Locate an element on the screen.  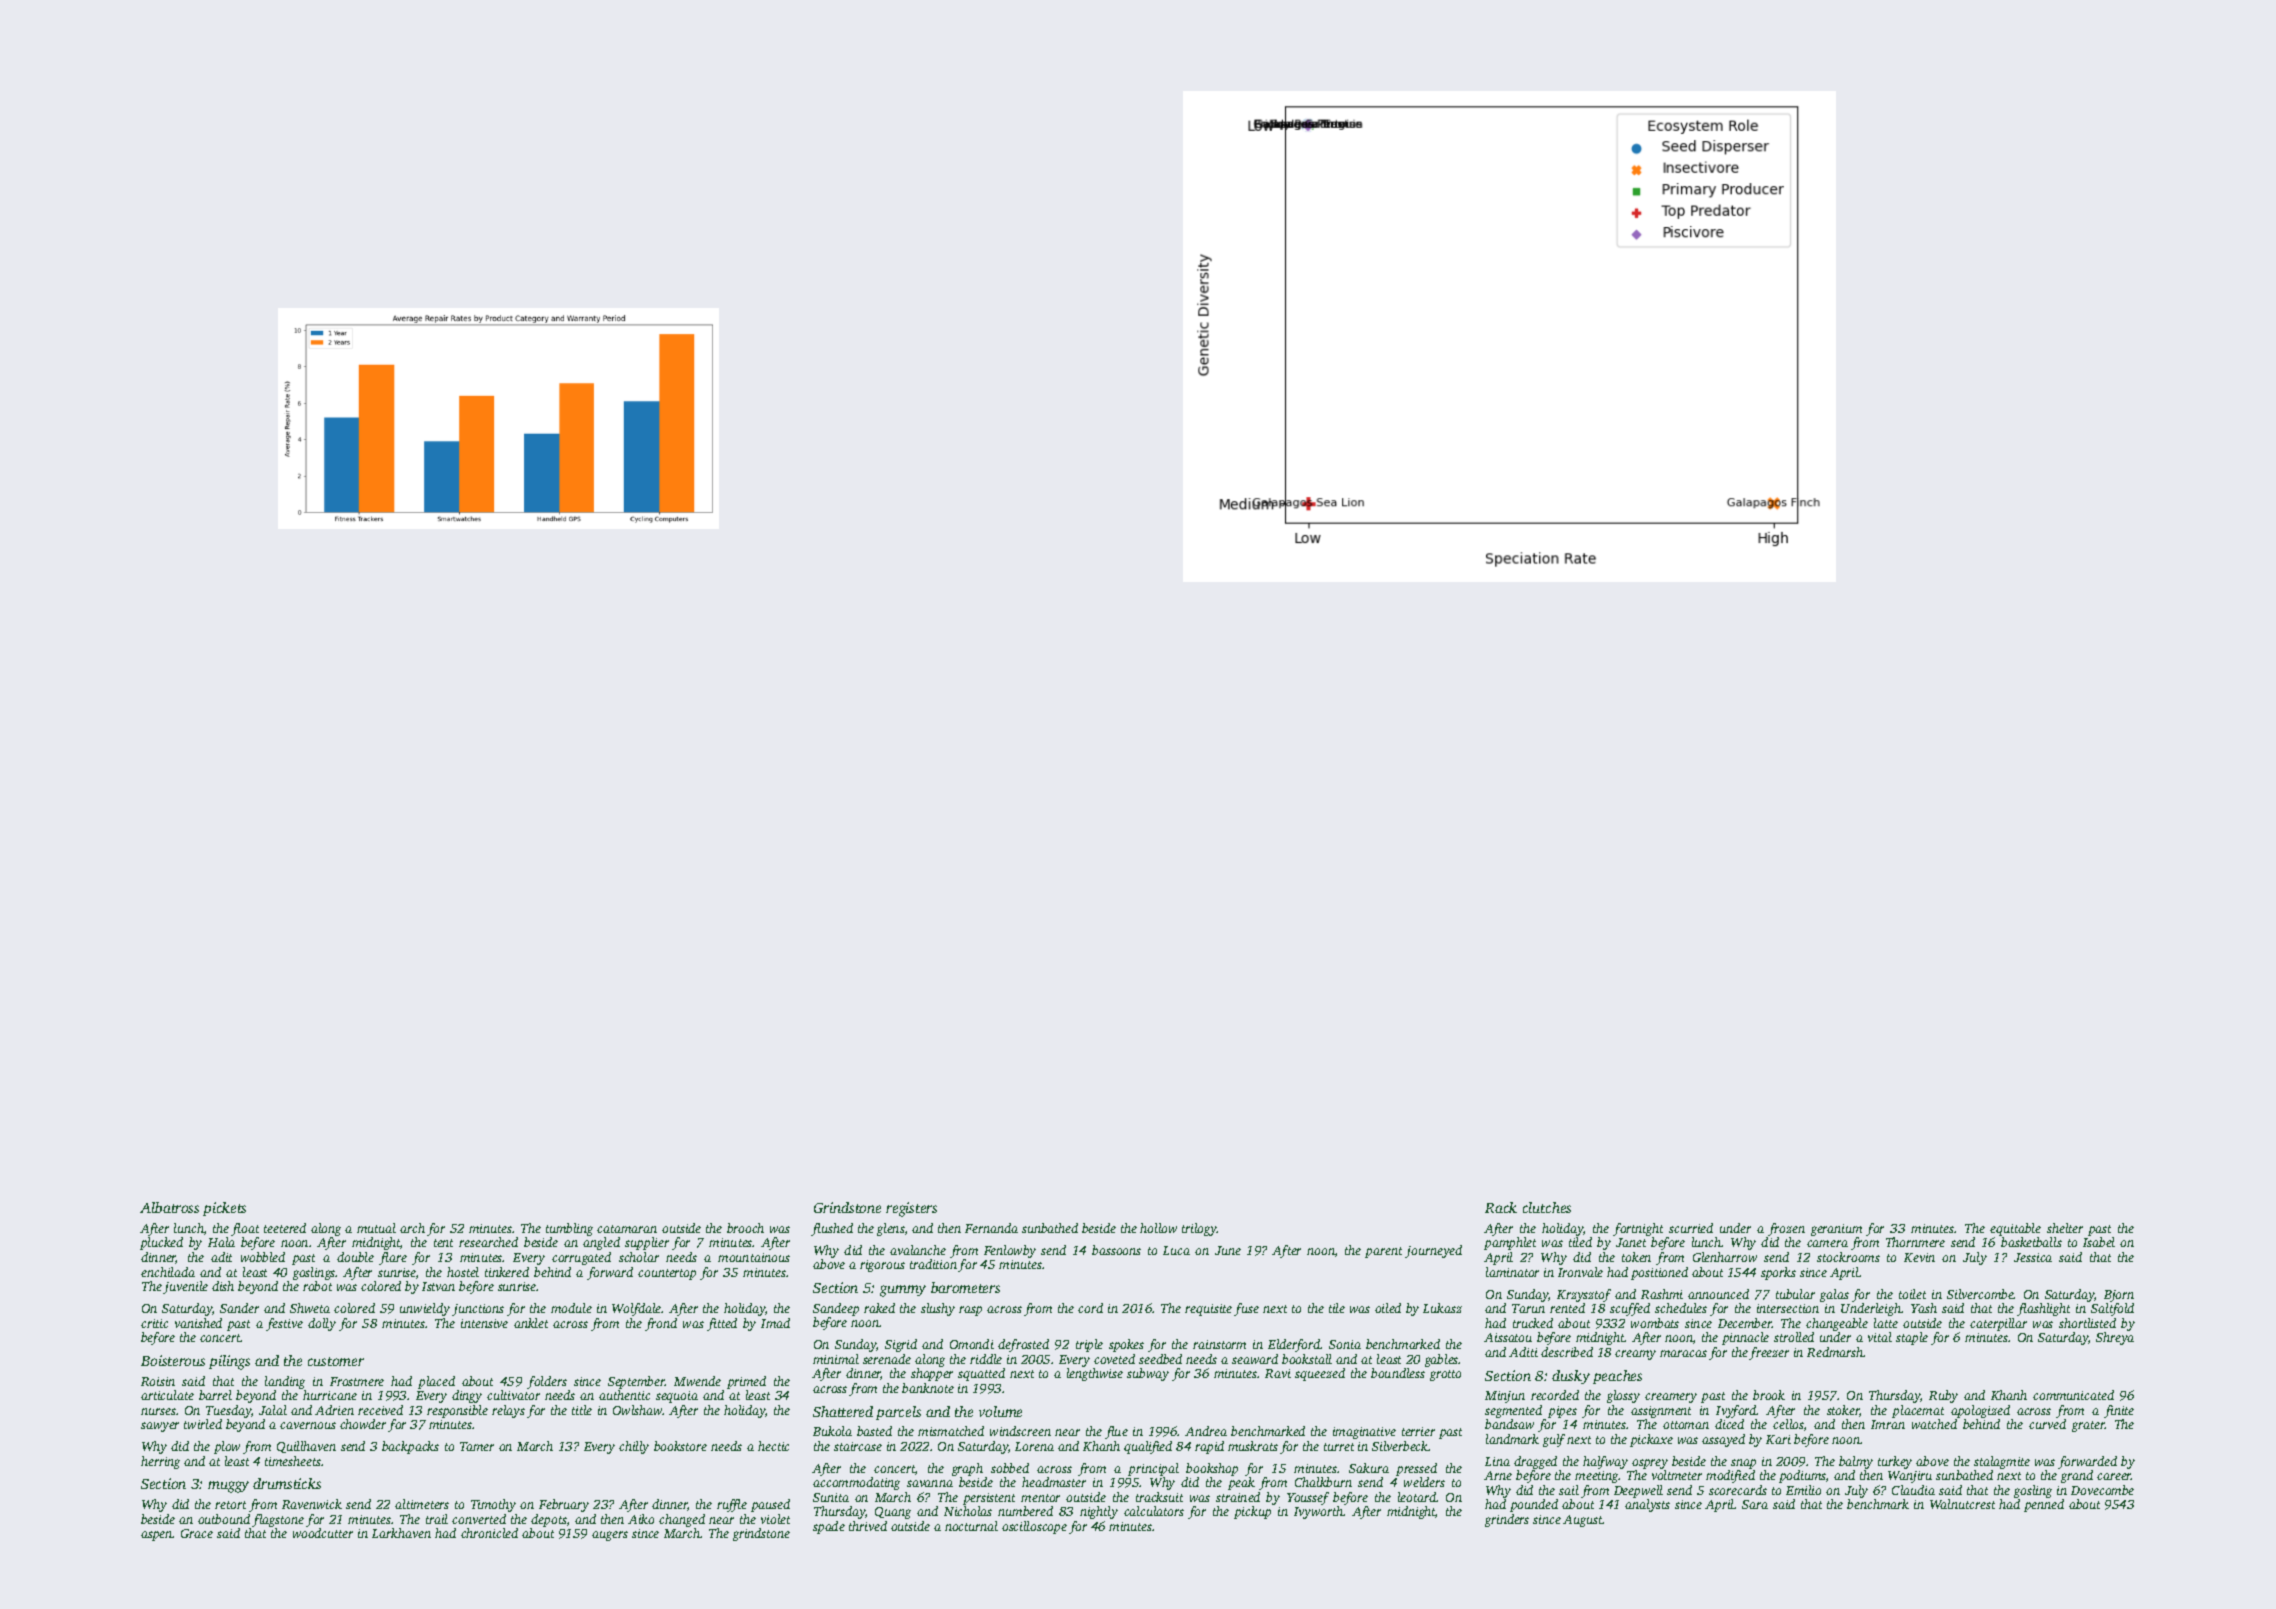
Minjun is located at coordinates (1505, 1397).
